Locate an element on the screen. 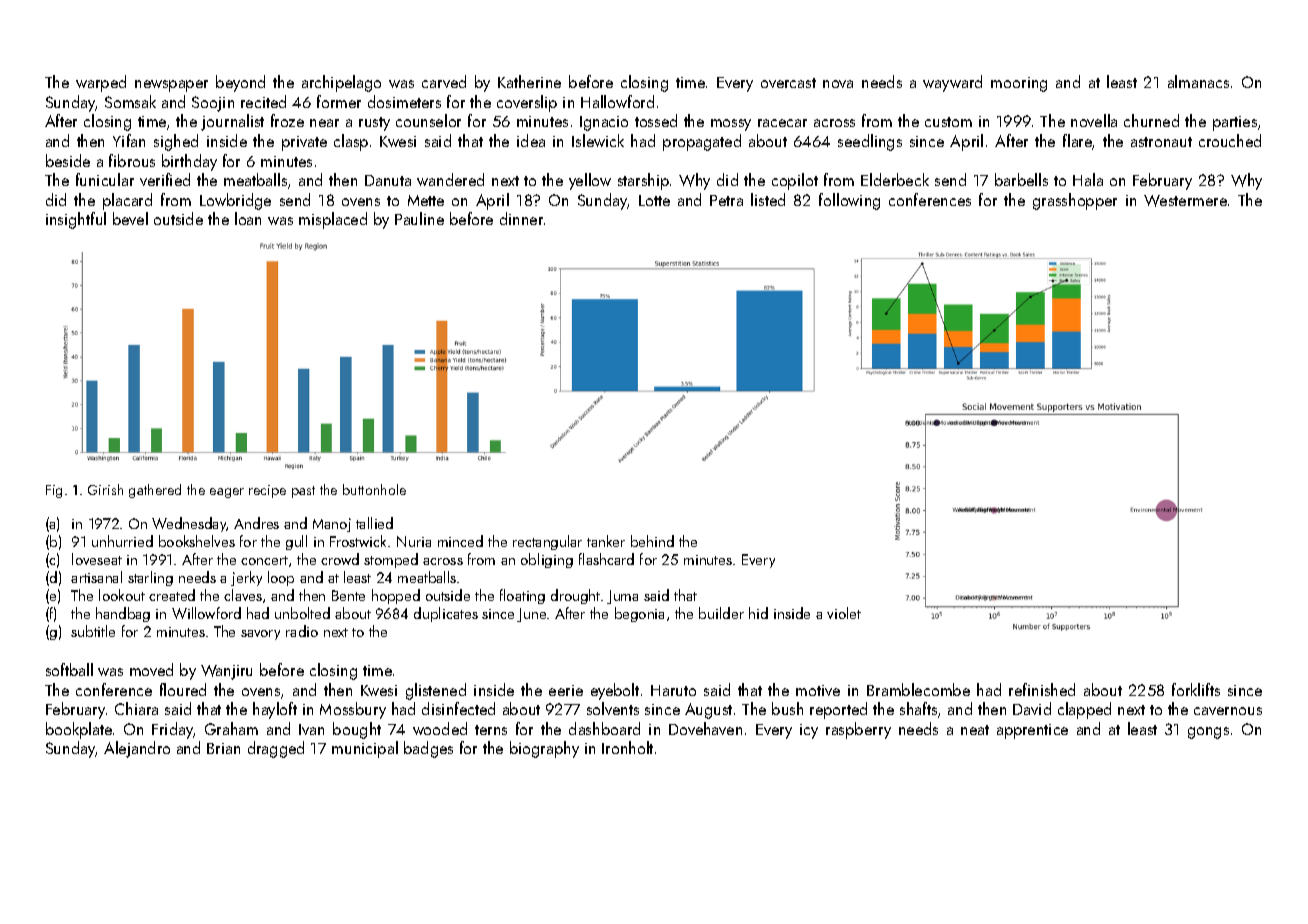 This screenshot has height=924, width=1308. following is located at coordinates (849, 201).
